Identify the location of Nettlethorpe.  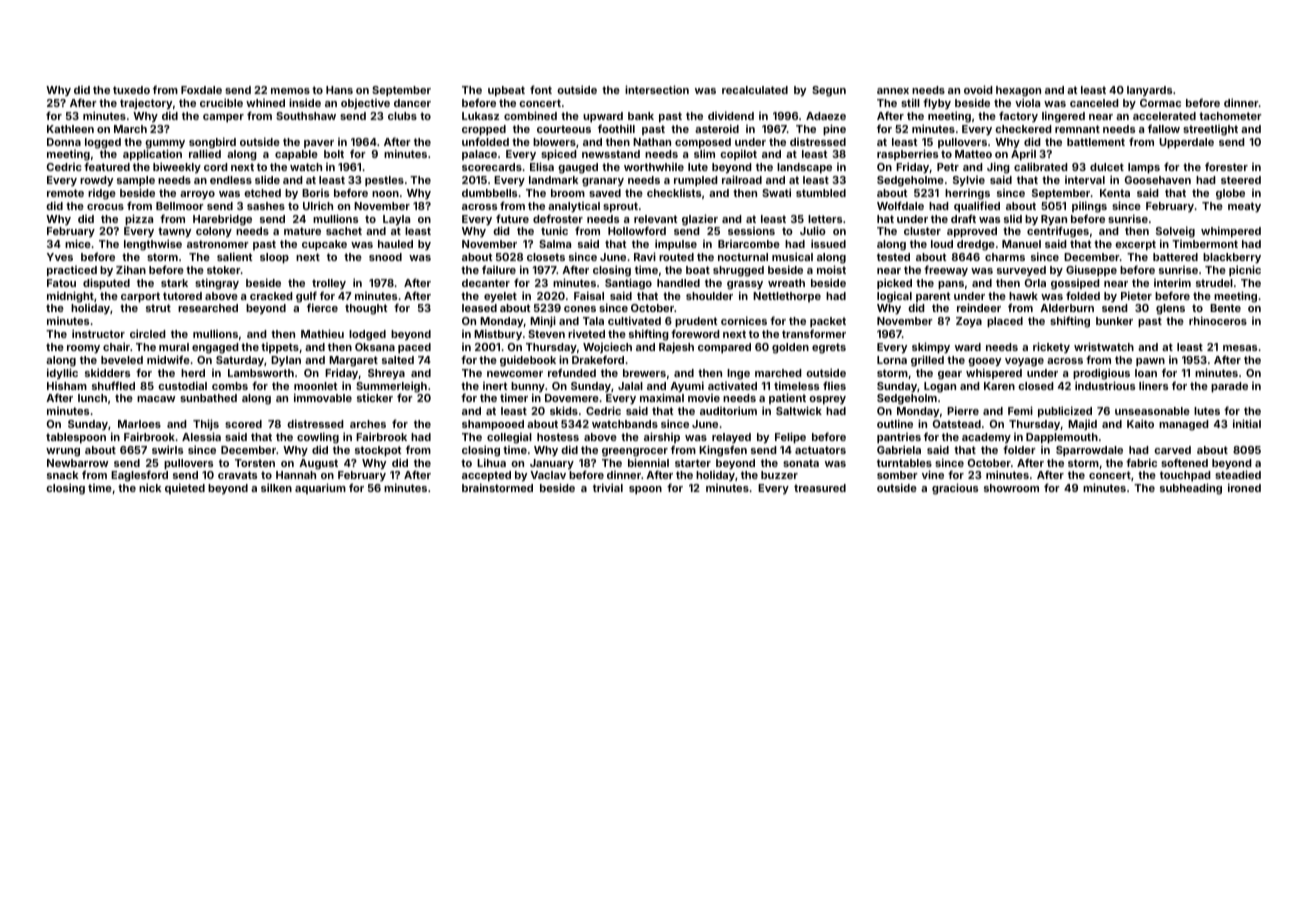
(787, 297).
